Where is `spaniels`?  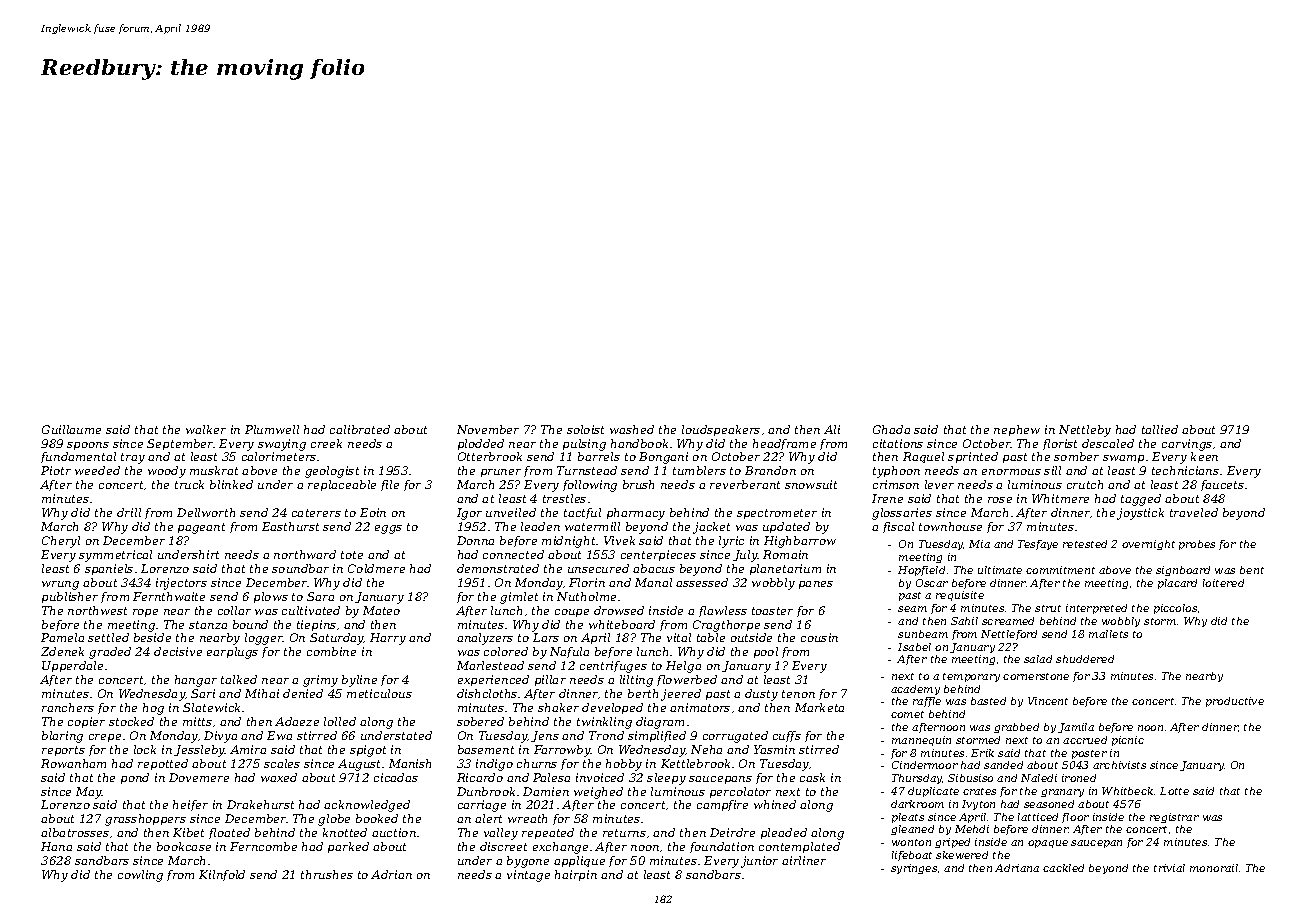
spaniels is located at coordinates (109, 569).
